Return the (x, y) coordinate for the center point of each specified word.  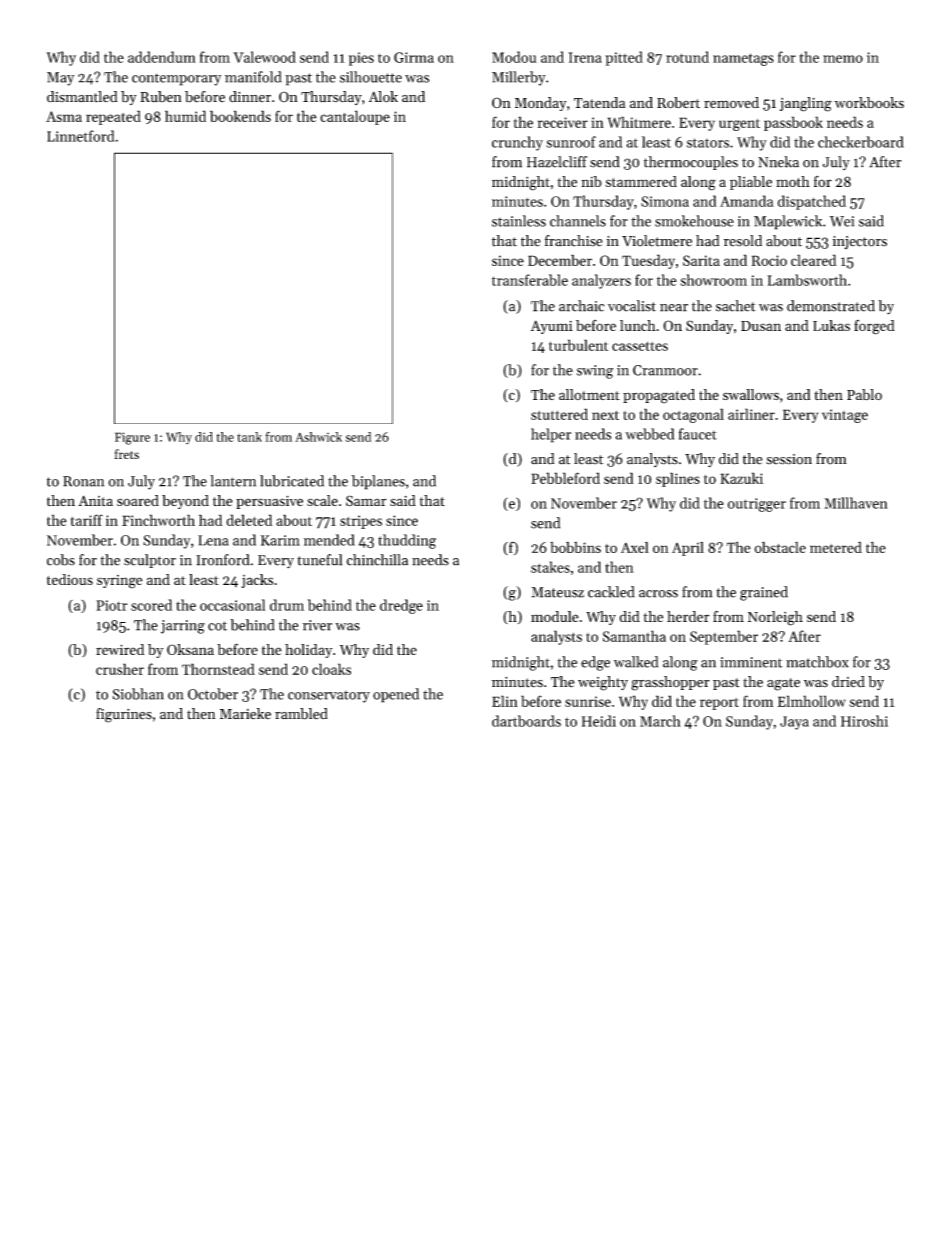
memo (843, 59)
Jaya (794, 723)
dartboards (526, 721)
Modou (514, 57)
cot (217, 626)
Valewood (264, 57)
